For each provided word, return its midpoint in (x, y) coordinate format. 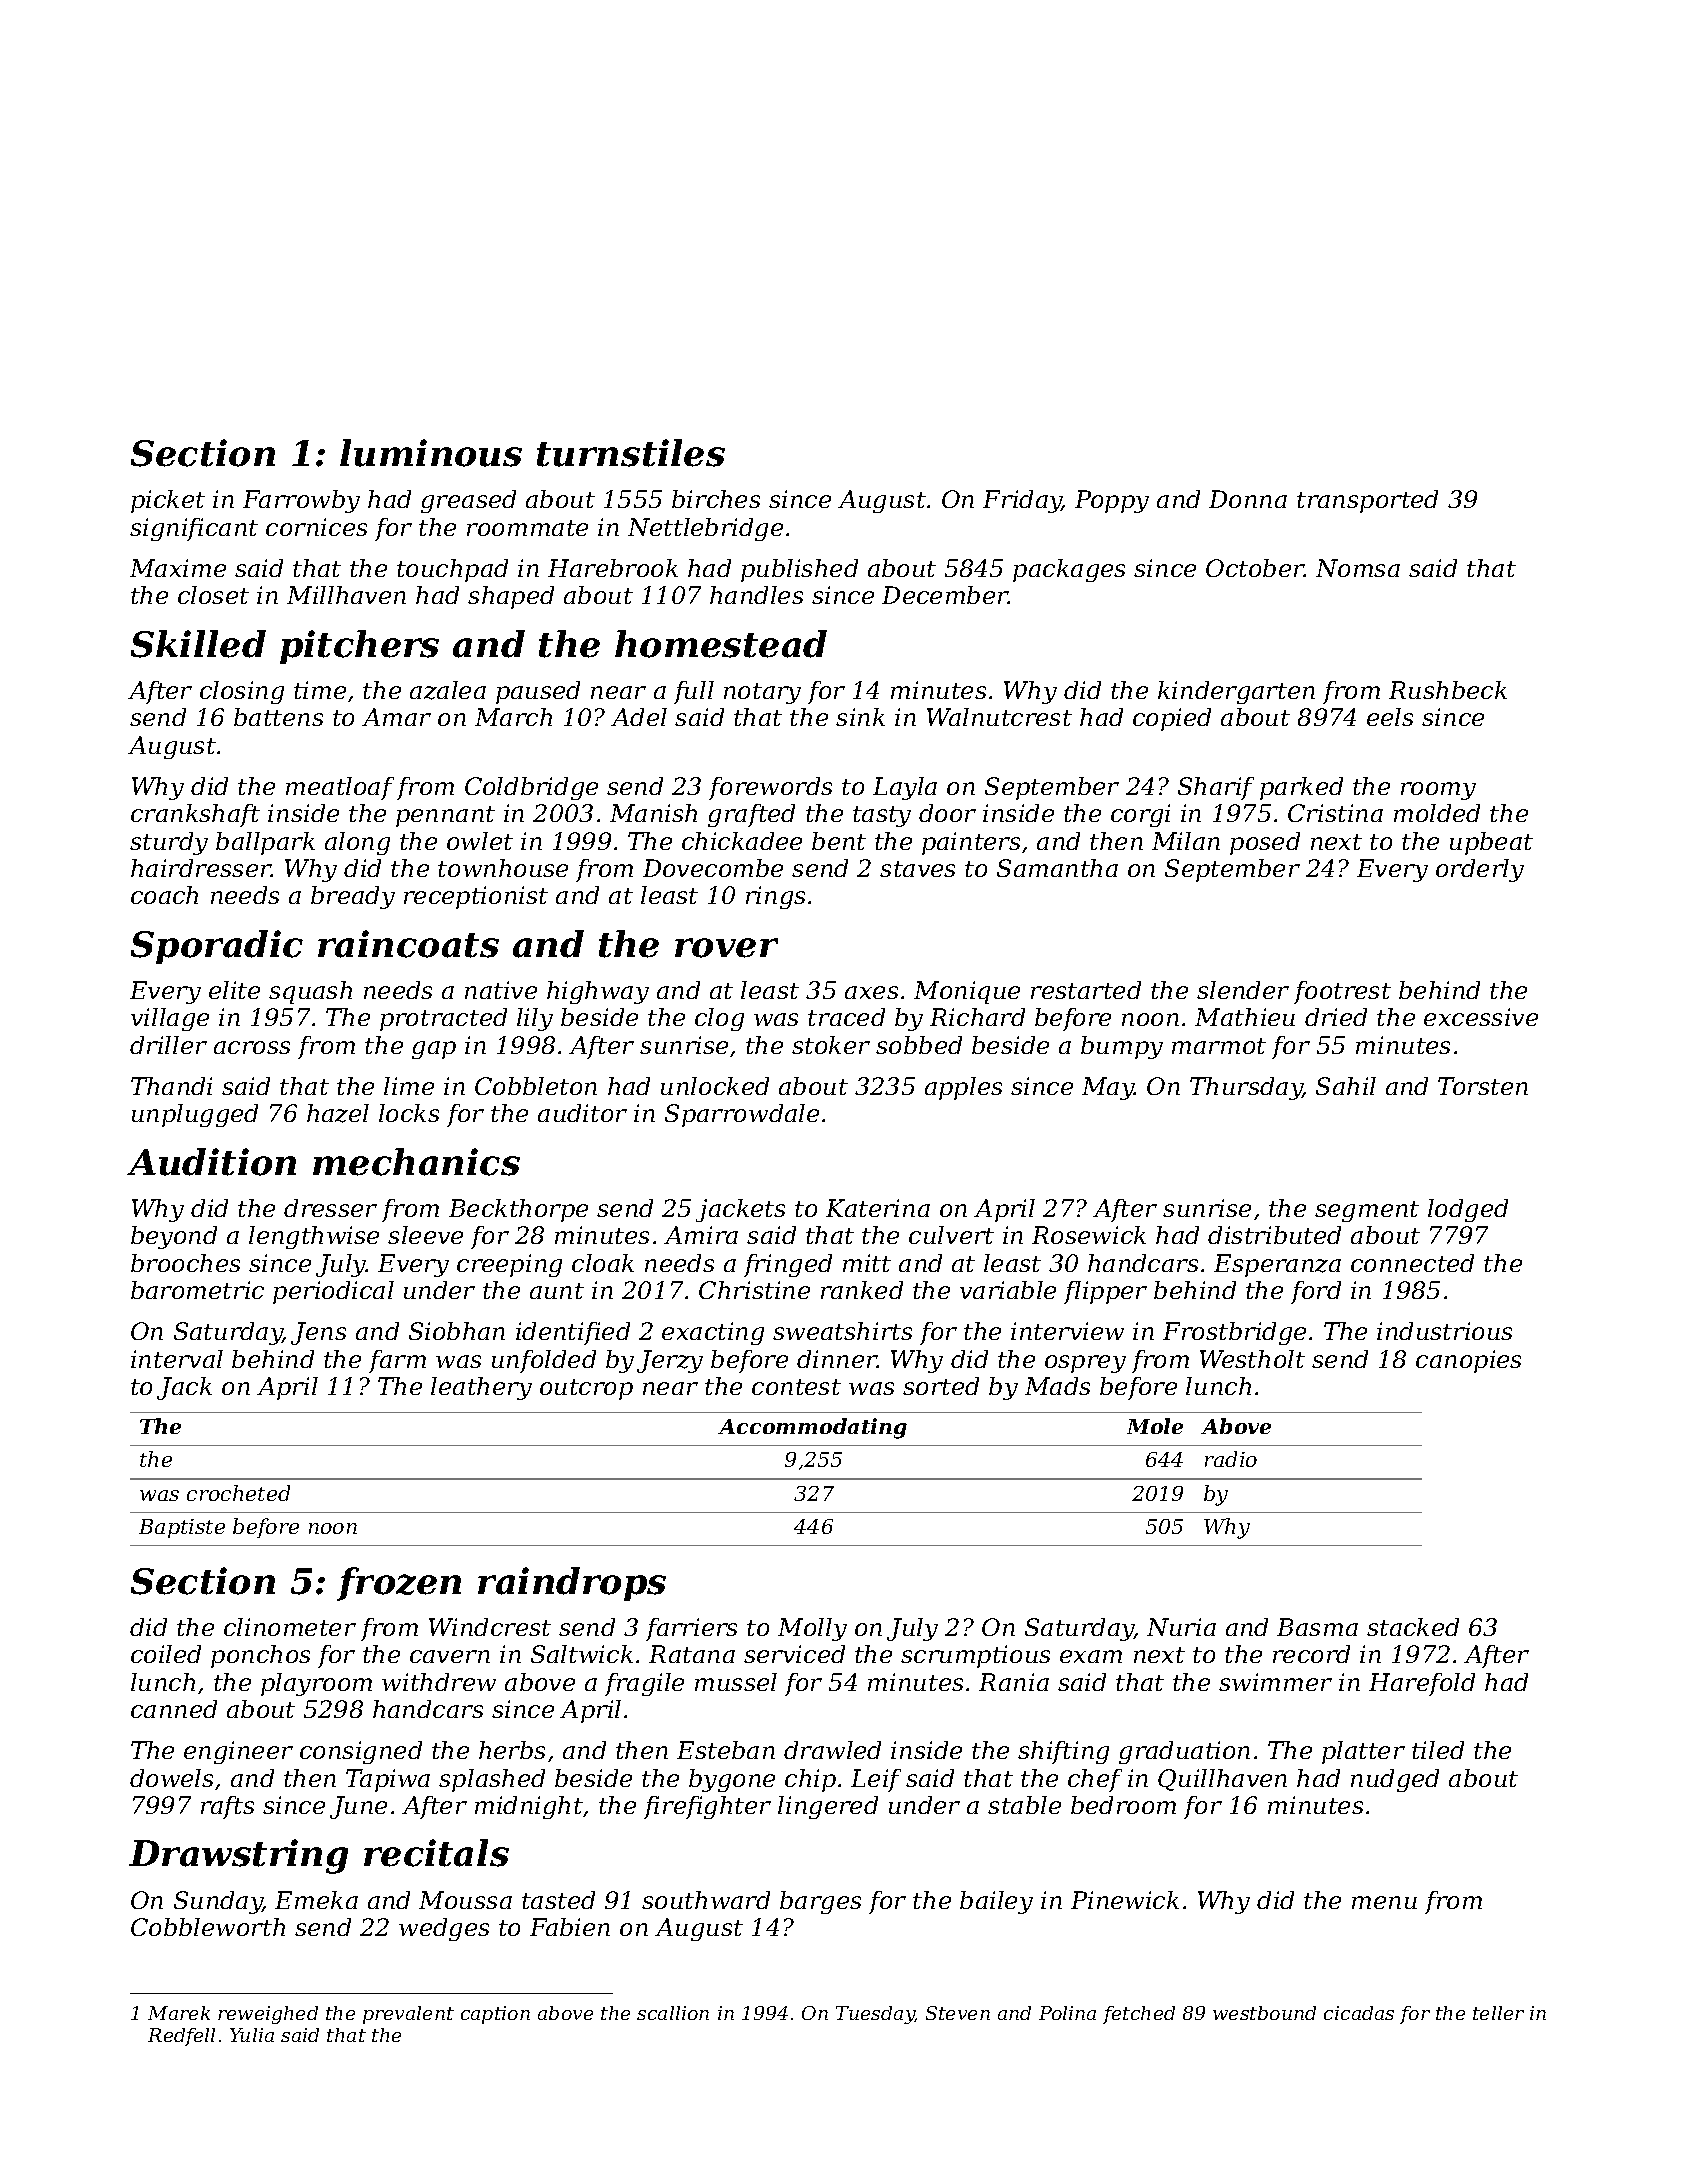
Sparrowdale (742, 1115)
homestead (721, 644)
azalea (448, 690)
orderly (1480, 870)
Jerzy (670, 1361)
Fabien (570, 1927)
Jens (318, 1333)
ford (1316, 1292)
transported (1367, 501)
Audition (211, 1162)
